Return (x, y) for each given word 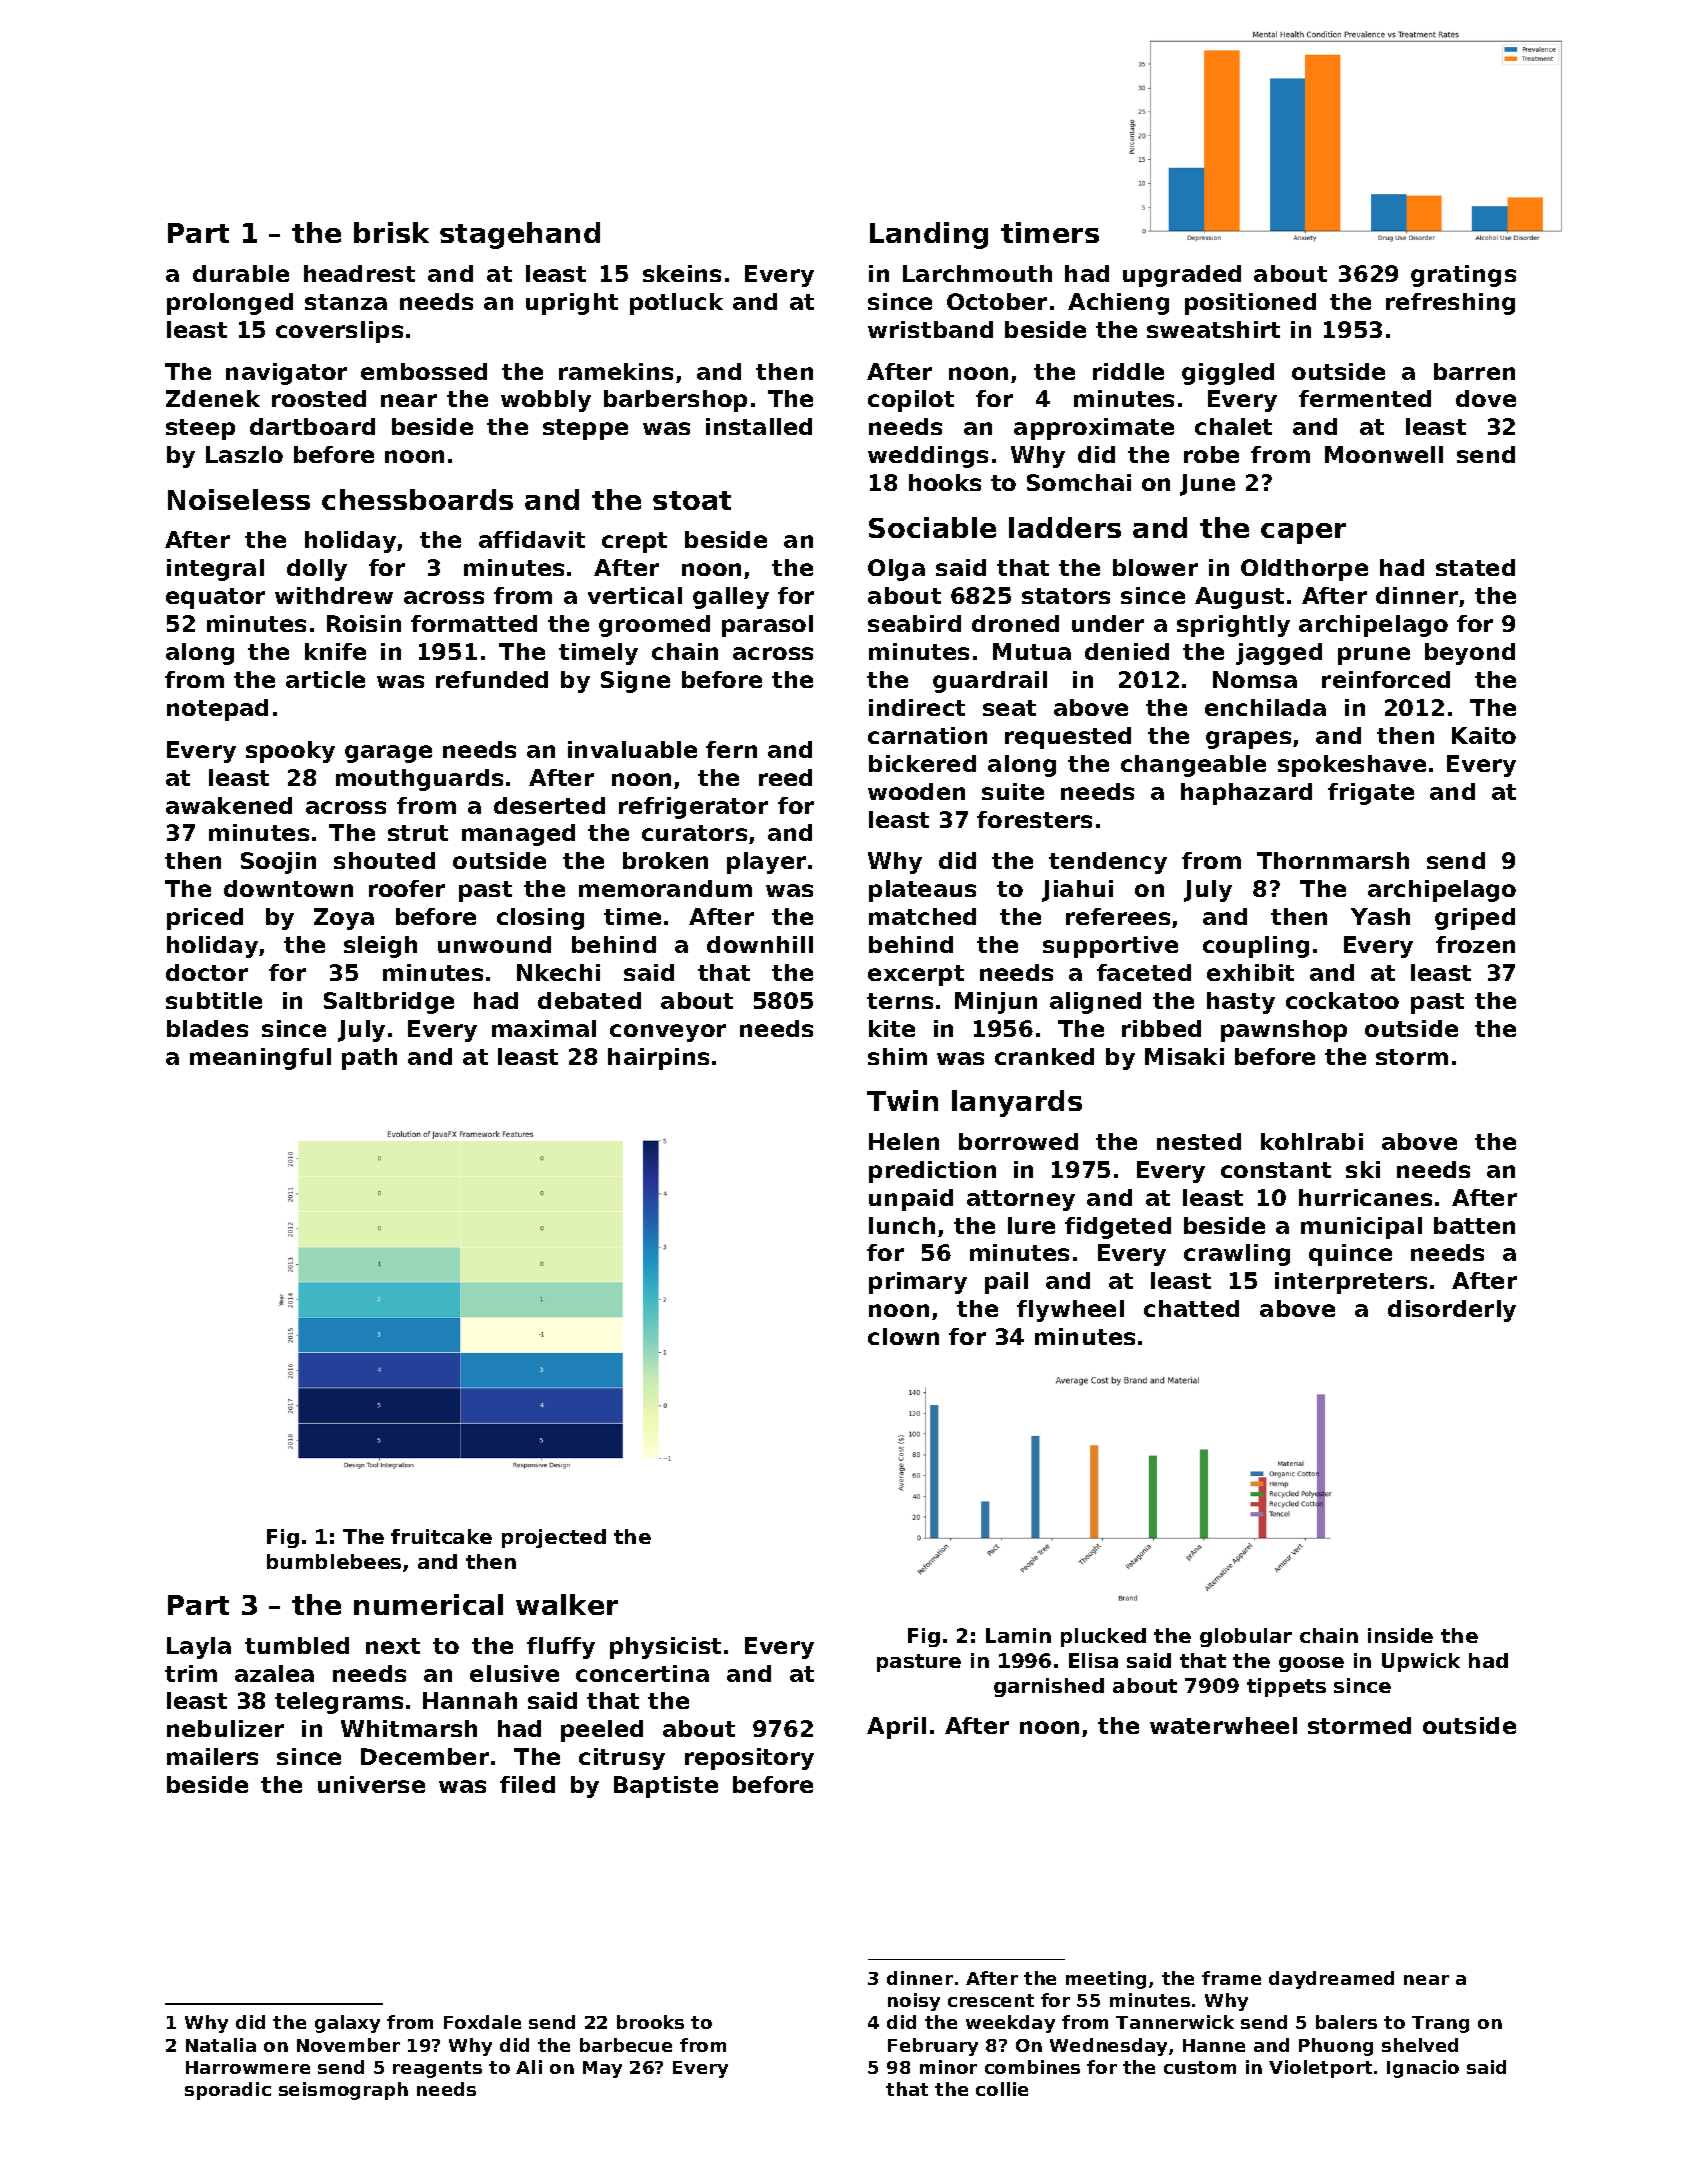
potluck (676, 304)
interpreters (1351, 1283)
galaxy (347, 2024)
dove (1486, 398)
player (766, 863)
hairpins (658, 1059)
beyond (1470, 654)
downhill (760, 944)
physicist (665, 1648)
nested (1199, 1141)
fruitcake (441, 1536)
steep (200, 429)
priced (205, 919)
